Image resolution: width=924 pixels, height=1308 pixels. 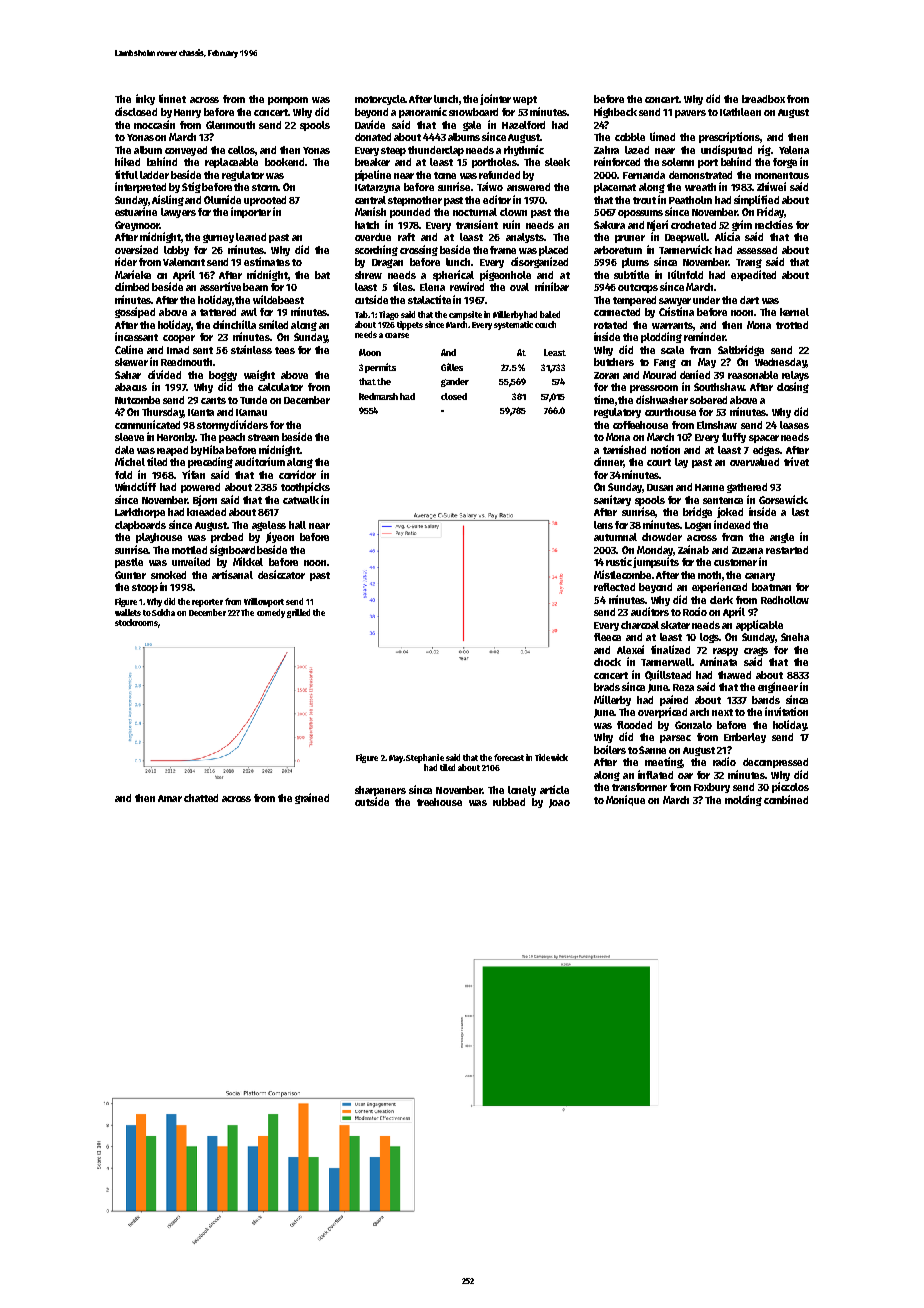 I want to click on grained, so click(x=312, y=798).
